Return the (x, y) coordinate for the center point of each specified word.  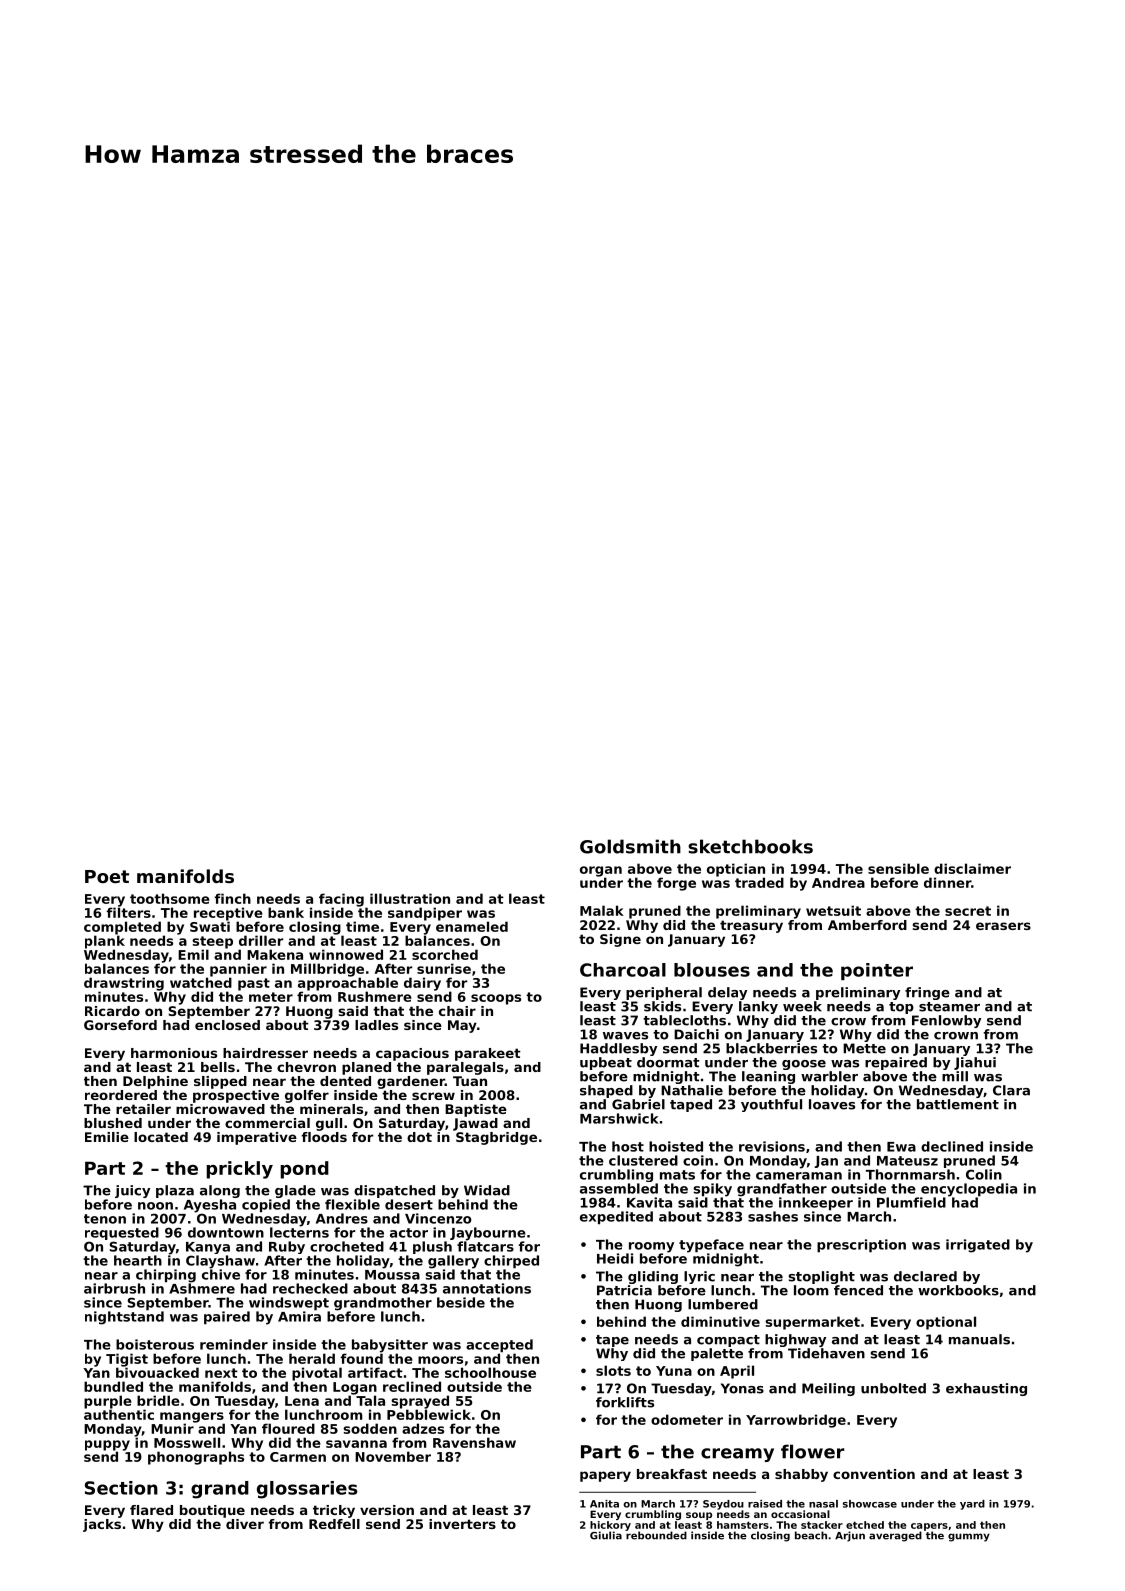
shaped (606, 1091)
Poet (107, 876)
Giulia (606, 1535)
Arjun (850, 1536)
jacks (102, 1525)
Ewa (901, 1147)
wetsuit (833, 910)
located (161, 1137)
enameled (472, 926)
